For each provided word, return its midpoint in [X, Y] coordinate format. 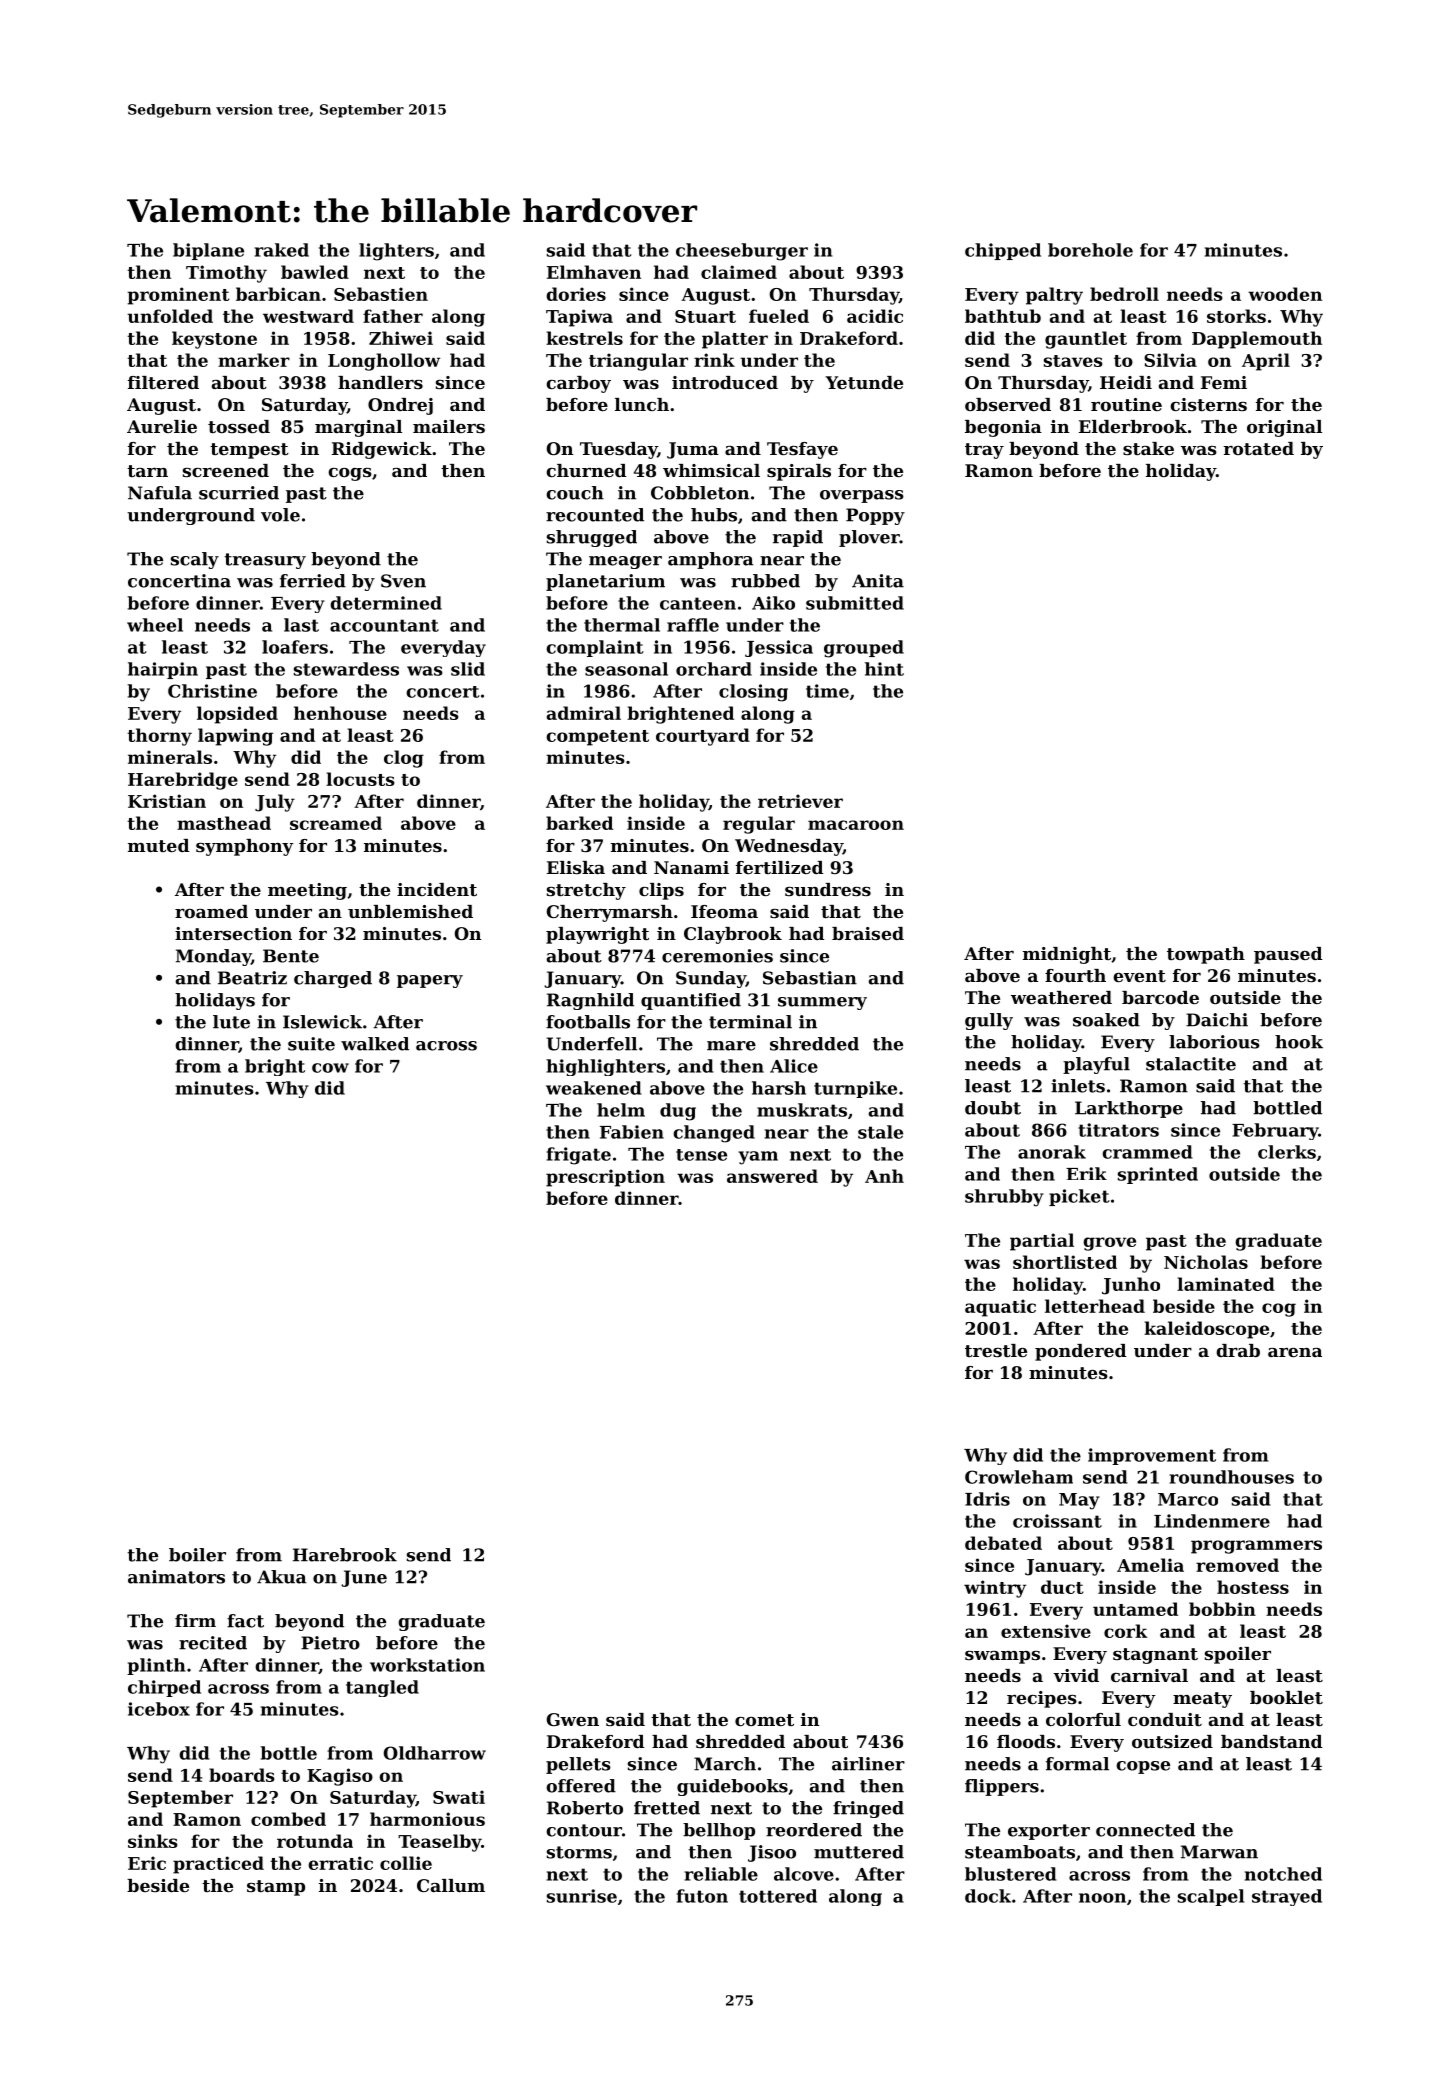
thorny [159, 737]
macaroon [856, 825]
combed [288, 1819]
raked [281, 250]
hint [884, 669]
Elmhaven [594, 272]
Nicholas [1206, 1262]
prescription [605, 1178]
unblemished [410, 911]
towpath [1206, 955]
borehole [1090, 250]
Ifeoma [724, 911]
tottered [778, 1896]
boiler [197, 1555]
